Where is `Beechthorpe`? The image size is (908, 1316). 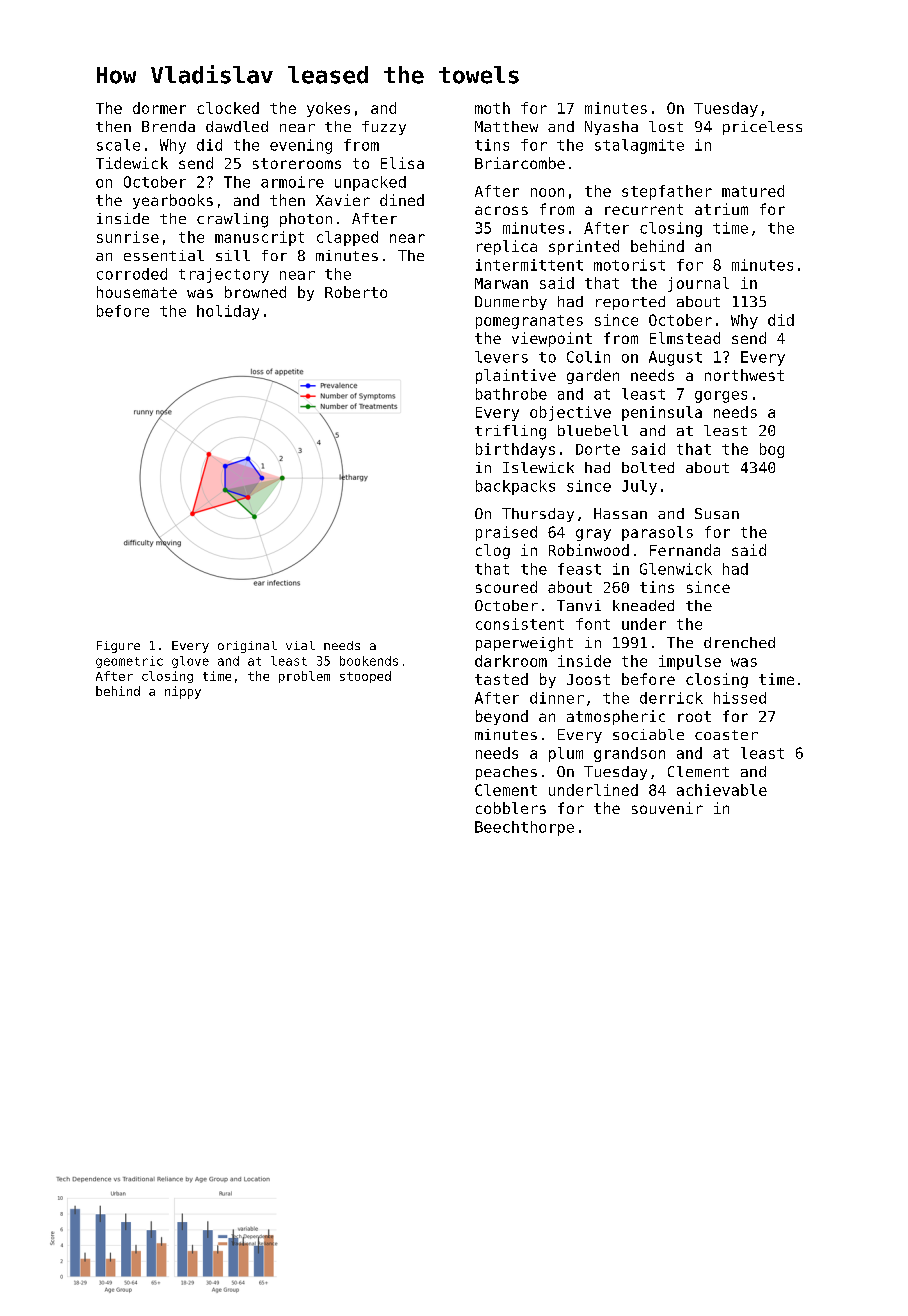
Beechthorpe is located at coordinates (524, 828).
